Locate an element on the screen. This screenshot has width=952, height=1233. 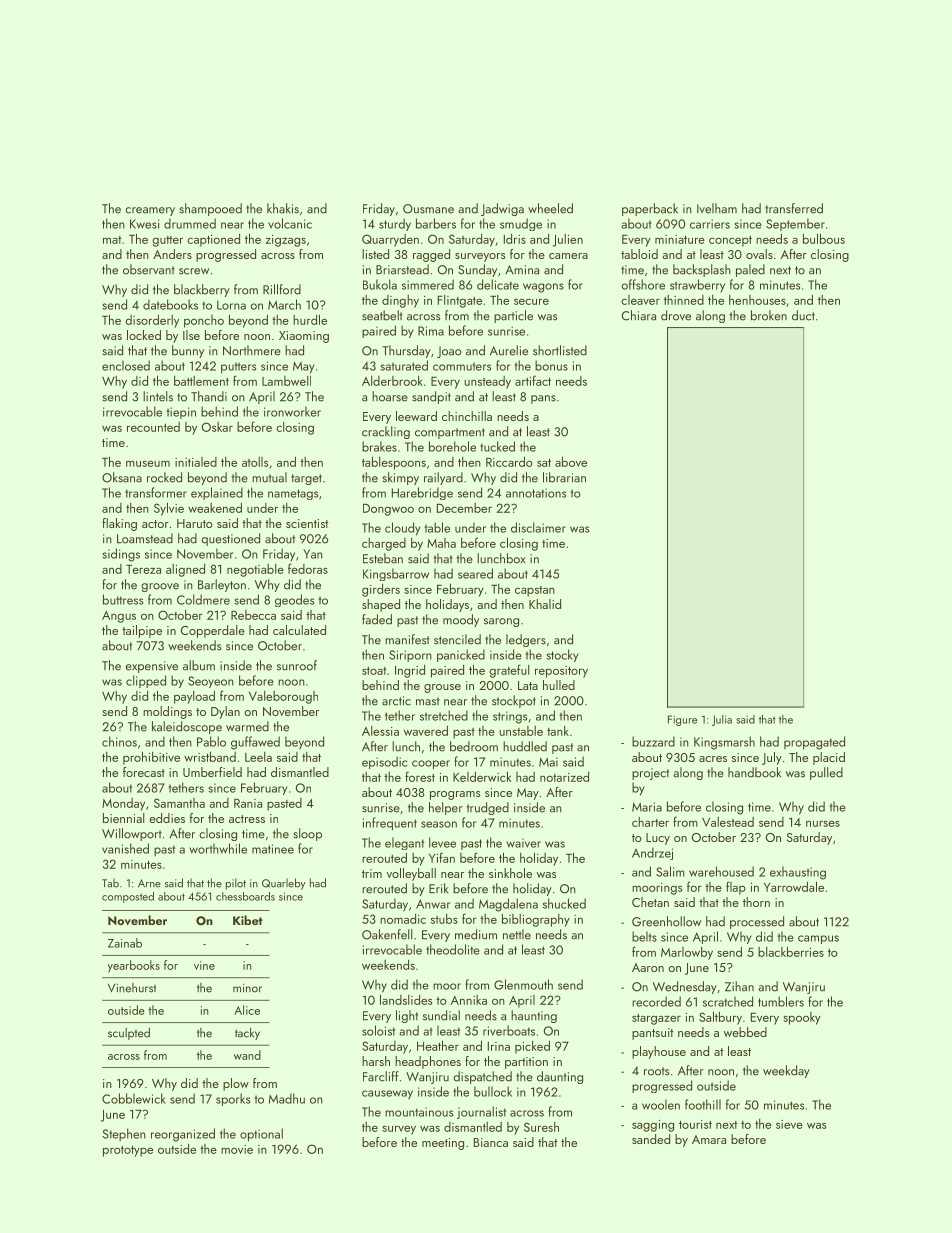
capstan is located at coordinates (535, 591).
